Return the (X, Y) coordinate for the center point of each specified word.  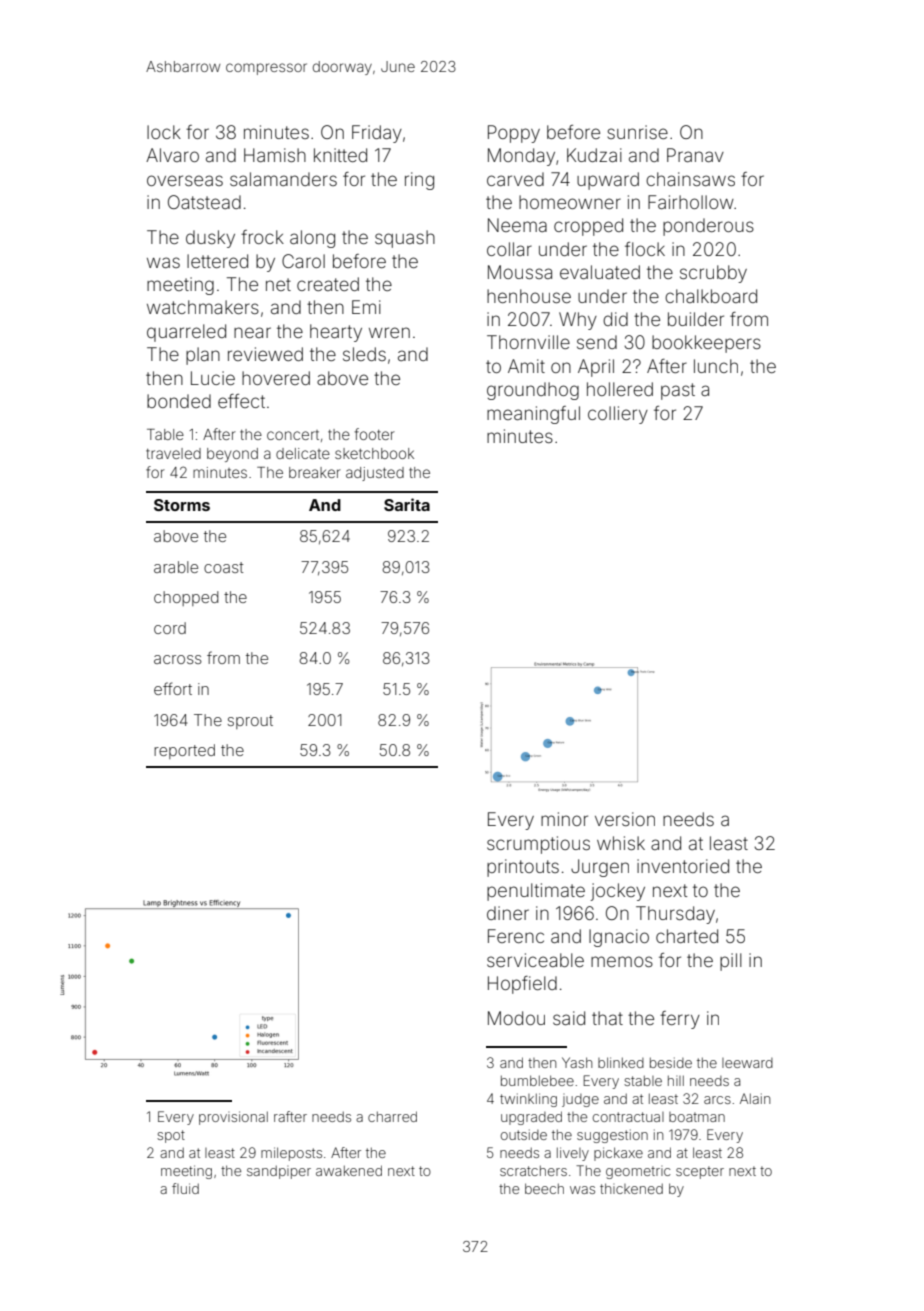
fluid (185, 1188)
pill (731, 962)
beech (544, 1188)
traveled (173, 453)
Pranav (695, 155)
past (678, 391)
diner (508, 913)
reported (184, 751)
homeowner (570, 202)
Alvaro (172, 155)
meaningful (533, 415)
